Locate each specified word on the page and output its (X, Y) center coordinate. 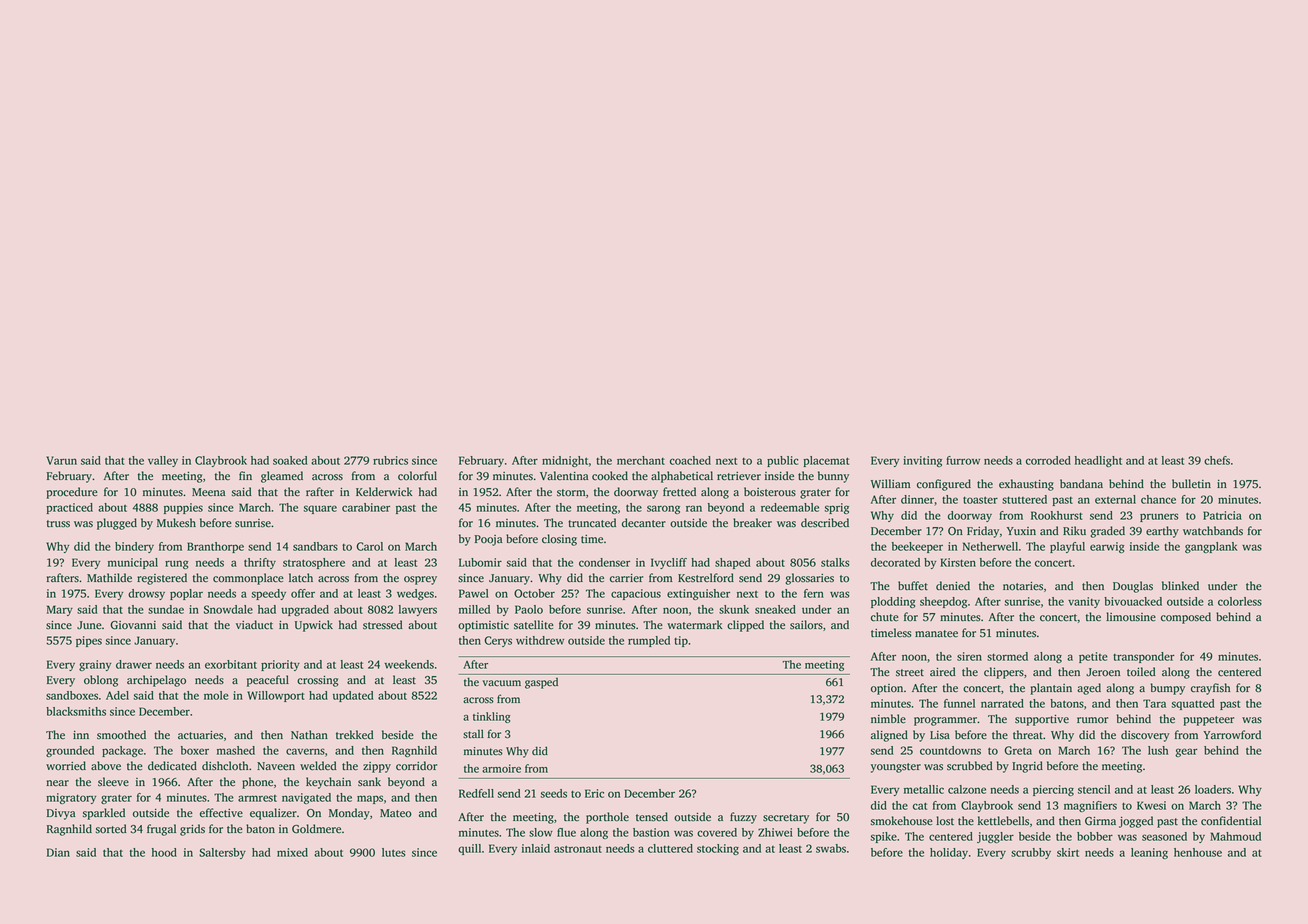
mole (216, 695)
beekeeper (917, 547)
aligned (889, 736)
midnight (565, 461)
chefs (1217, 460)
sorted (111, 829)
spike (884, 837)
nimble (888, 719)
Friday (983, 532)
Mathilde (109, 578)
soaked (290, 460)
